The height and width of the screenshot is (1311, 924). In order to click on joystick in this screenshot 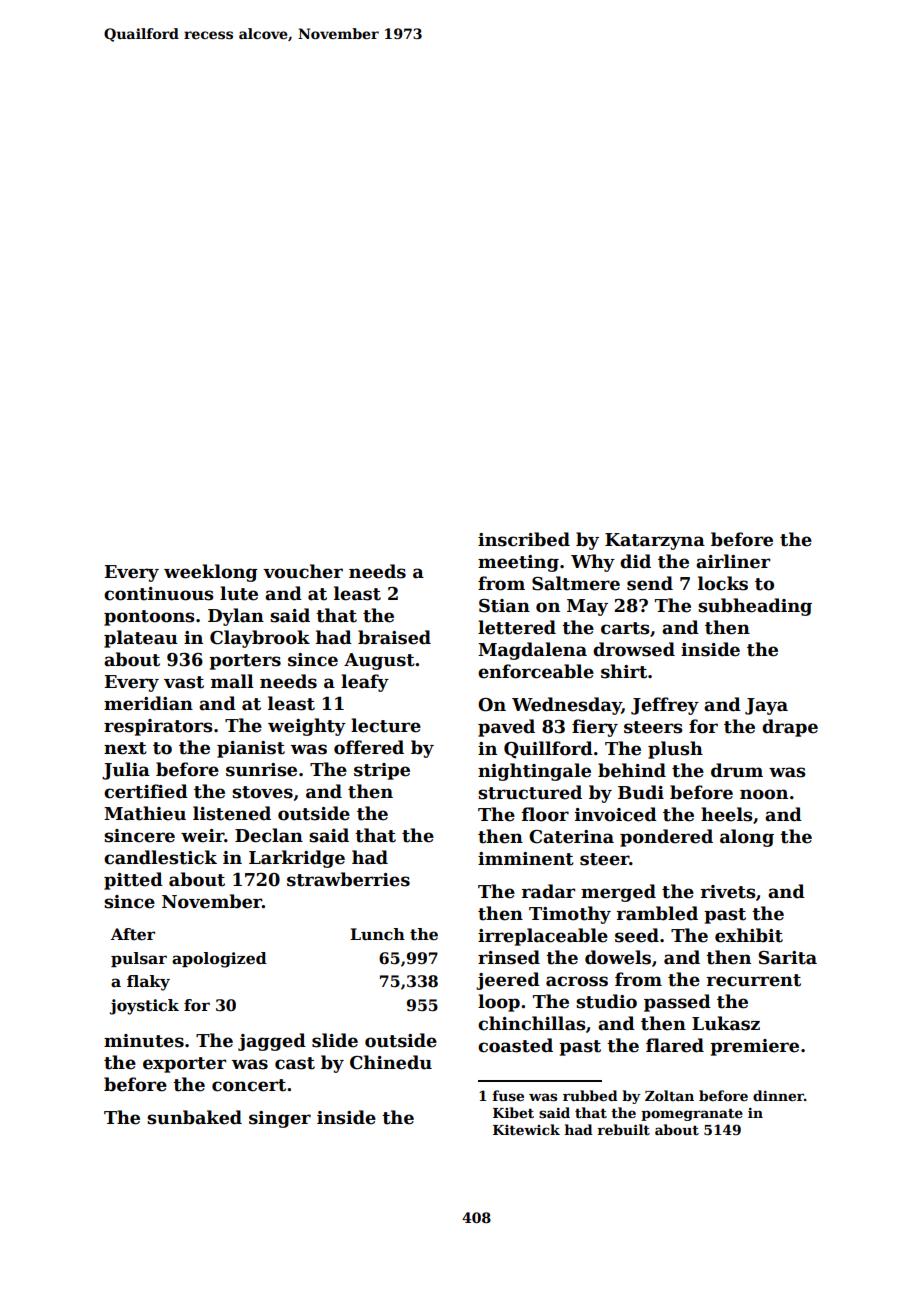, I will do `click(144, 1007)`.
